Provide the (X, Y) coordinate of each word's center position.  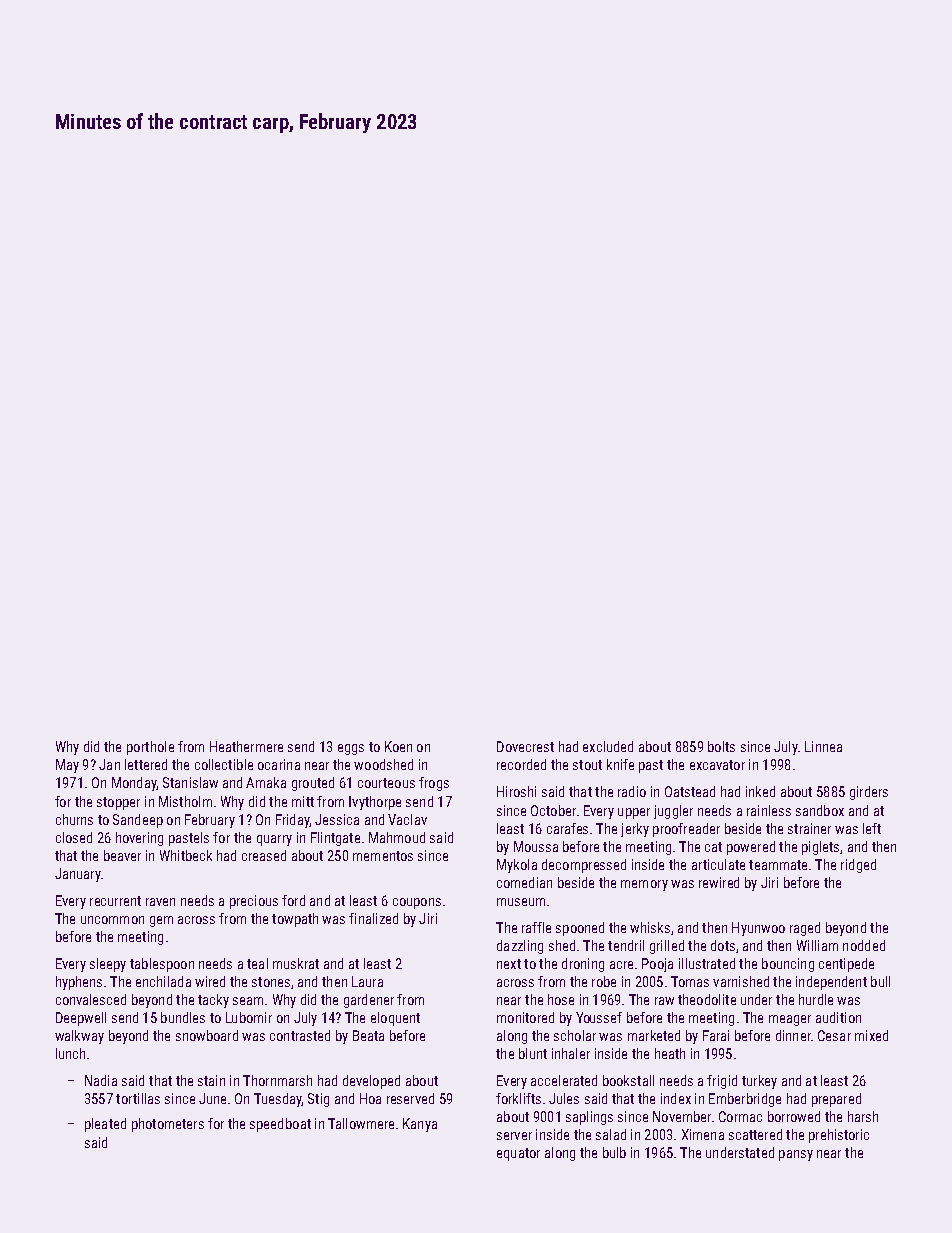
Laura (367, 981)
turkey (759, 1082)
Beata (368, 1035)
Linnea (823, 746)
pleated (105, 1125)
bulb (614, 1152)
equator (518, 1154)
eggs (351, 749)
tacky (213, 1001)
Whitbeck (186, 855)
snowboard (207, 1035)
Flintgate (335, 839)
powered (751, 848)
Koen (398, 746)
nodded (864, 945)
